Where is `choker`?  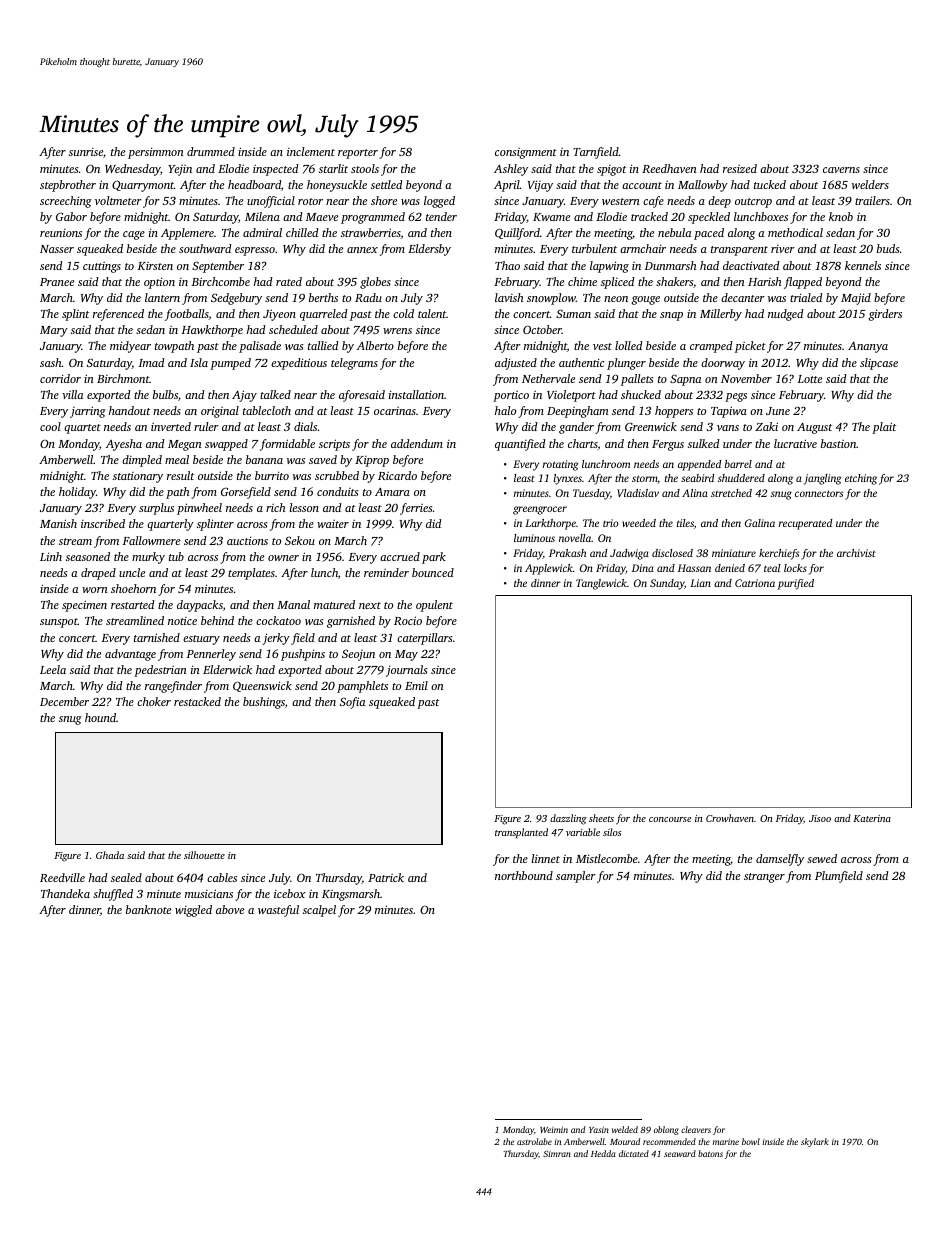
choker is located at coordinates (154, 701).
